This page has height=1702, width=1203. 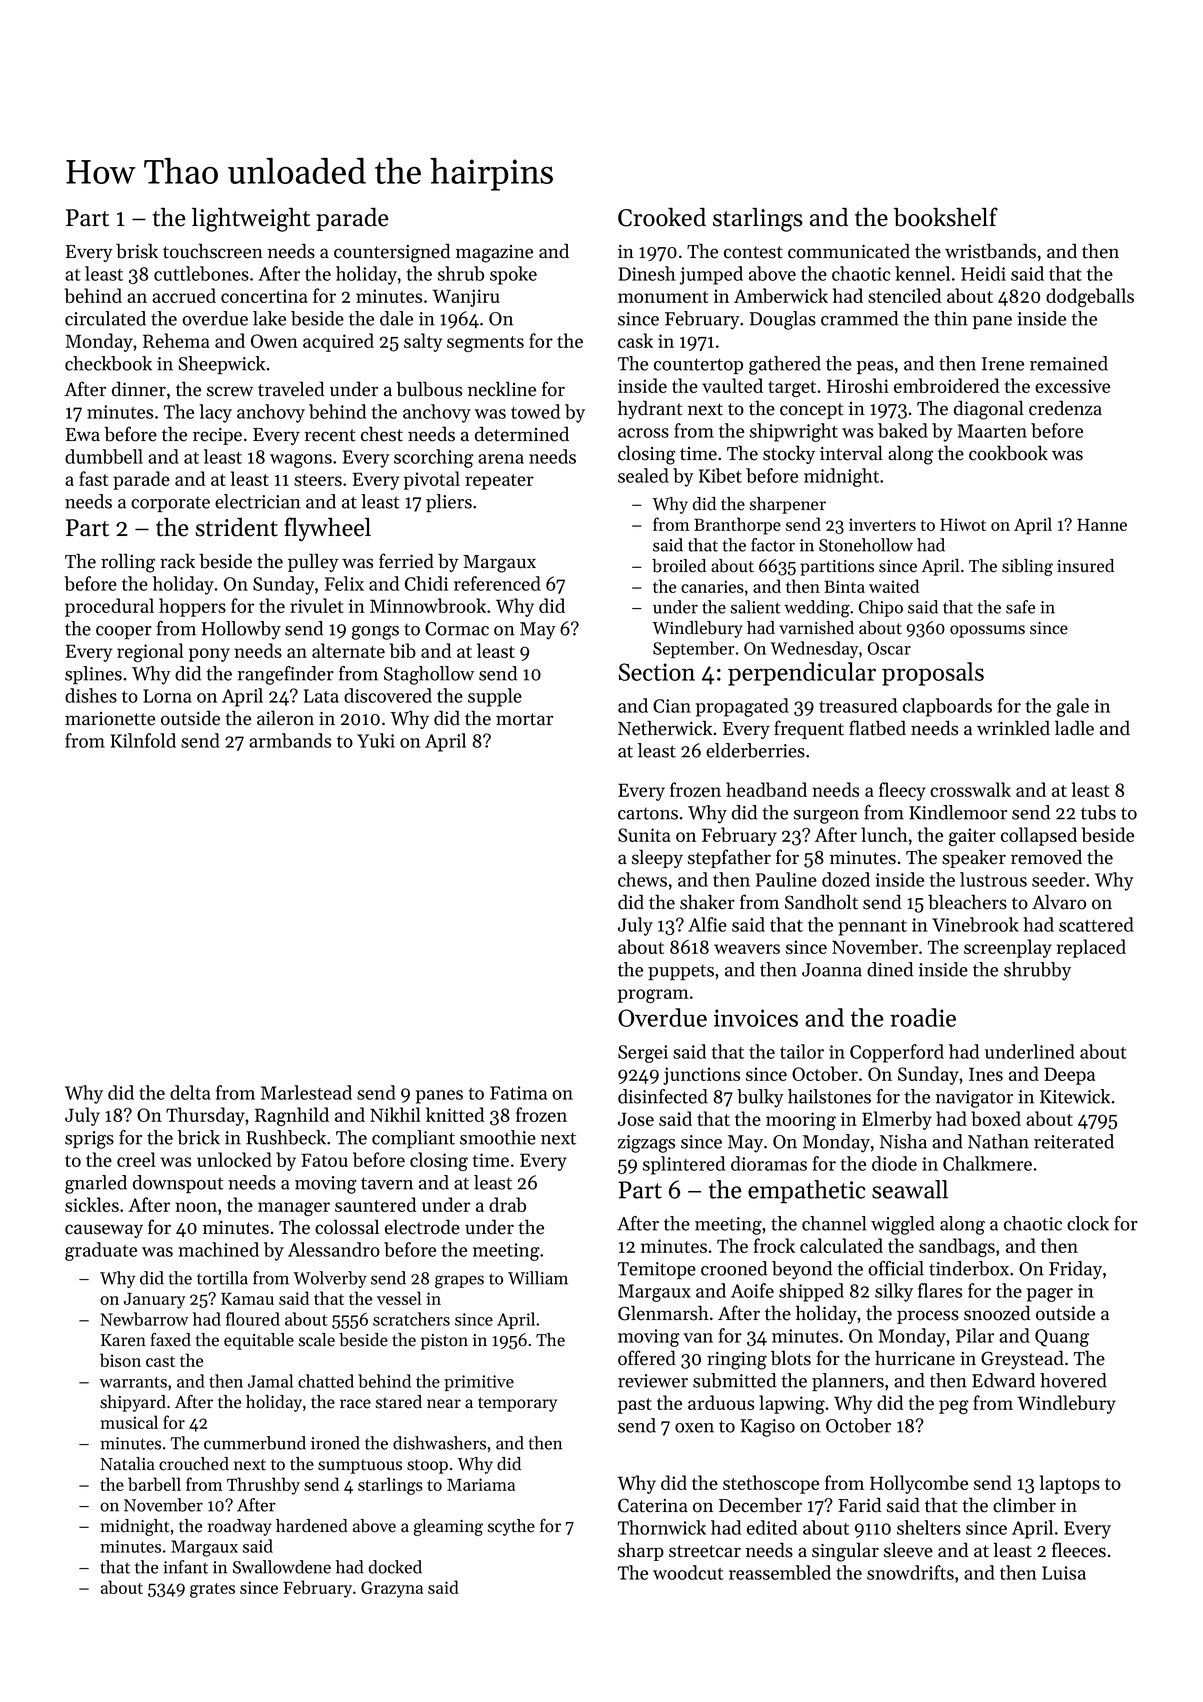 What do you see at coordinates (176, 340) in the page?
I see `Rehema` at bounding box center [176, 340].
